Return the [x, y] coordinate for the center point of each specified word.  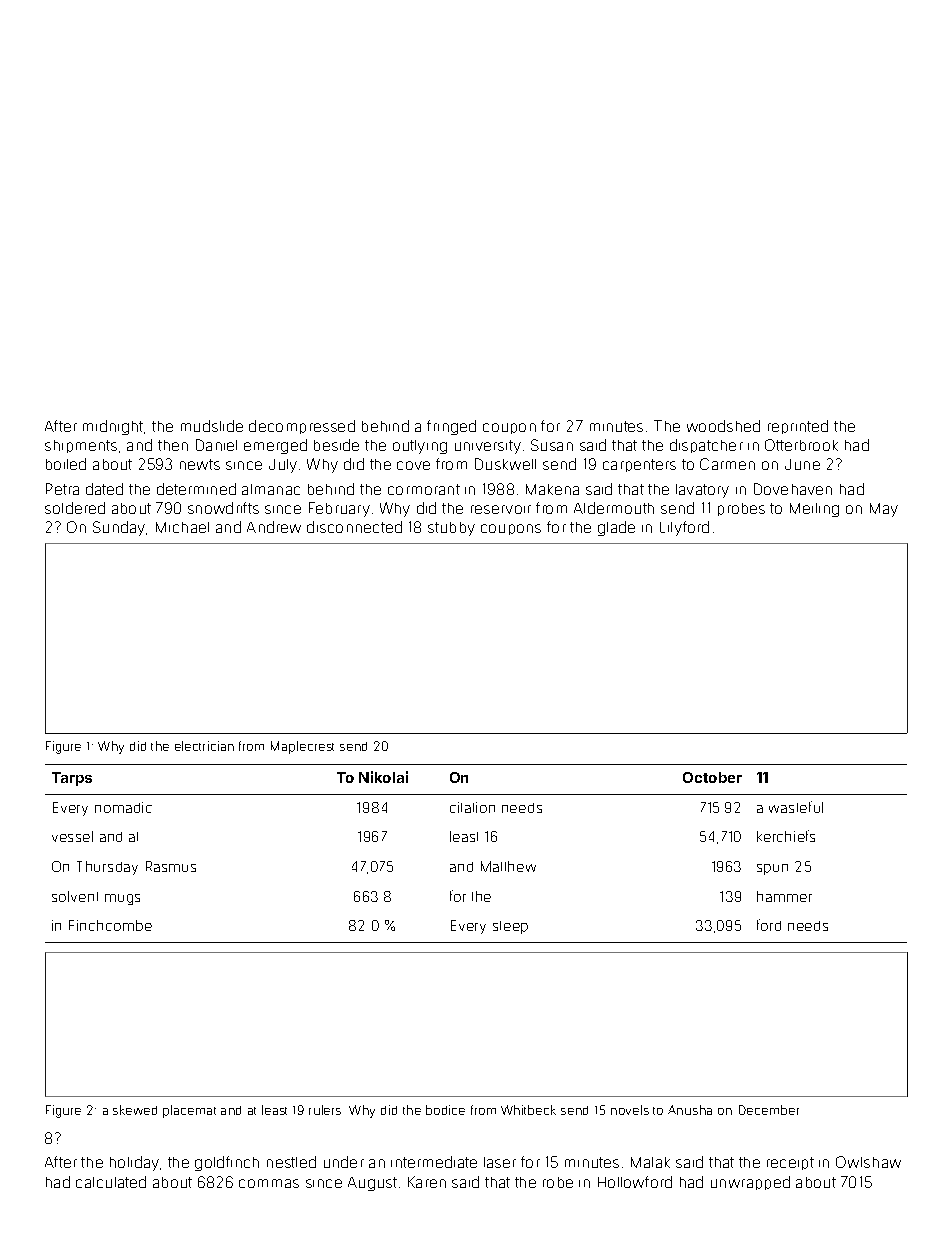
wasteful [796, 807]
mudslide [212, 426]
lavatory [702, 491]
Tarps [72, 779]
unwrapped [750, 1183]
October [712, 777]
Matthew [508, 866]
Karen [427, 1182]
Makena [552, 489]
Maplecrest [302, 747]
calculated [111, 1182]
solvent [75, 896]
